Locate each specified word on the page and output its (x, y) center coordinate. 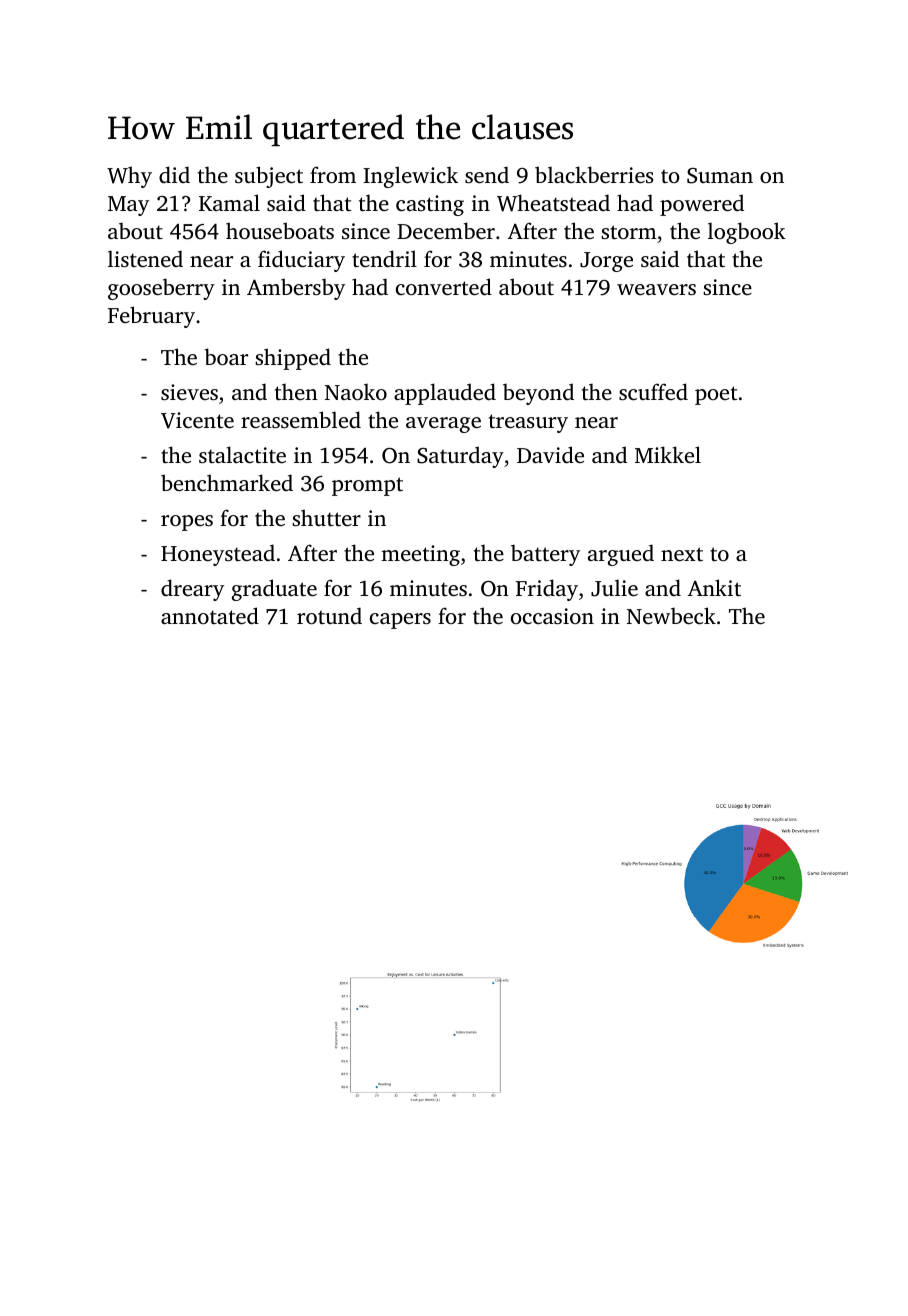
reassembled (301, 419)
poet (716, 395)
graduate (274, 590)
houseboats (280, 230)
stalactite (242, 454)
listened (145, 258)
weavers (656, 289)
